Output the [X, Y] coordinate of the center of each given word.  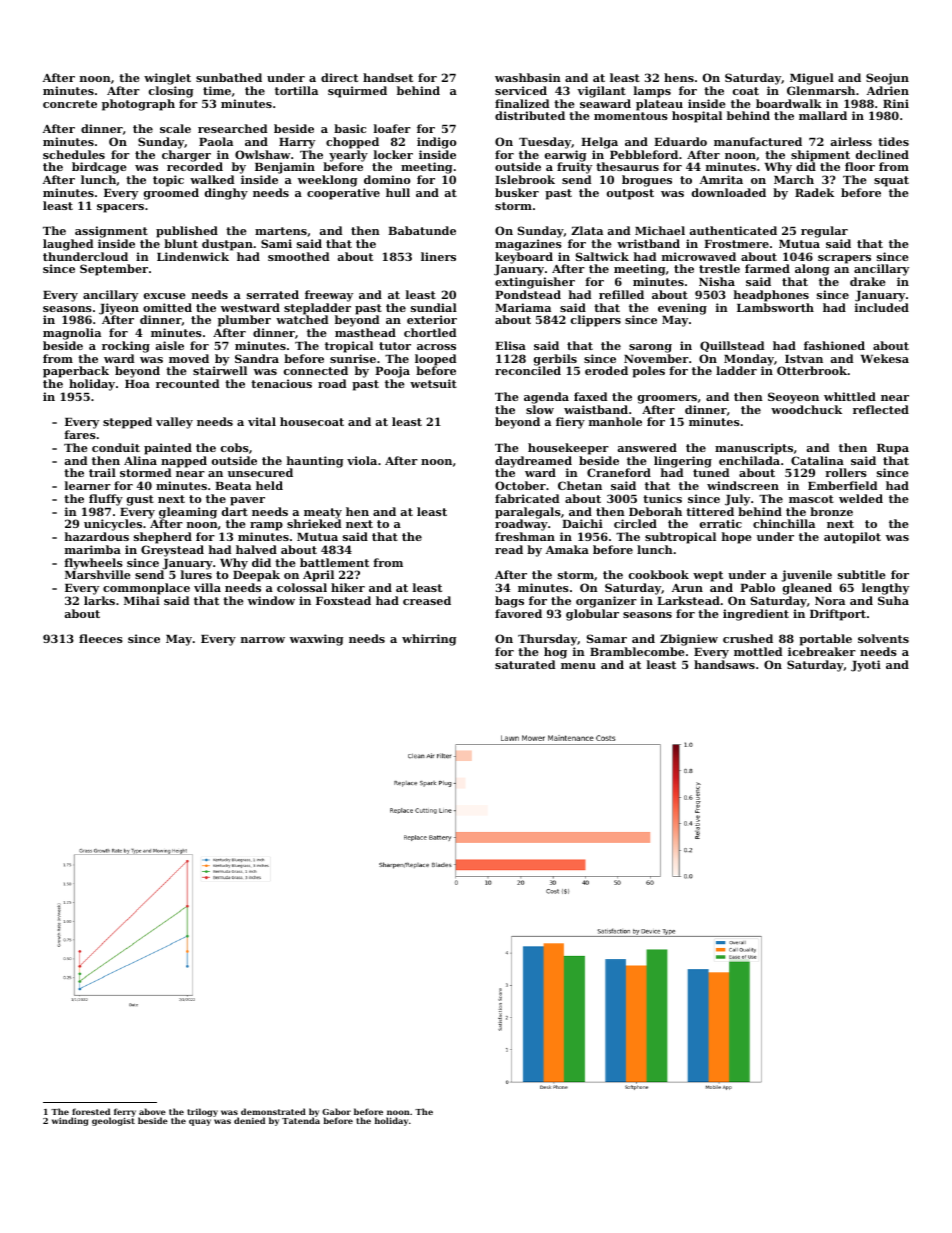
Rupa [893, 449]
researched [233, 128]
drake [868, 281]
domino [387, 179]
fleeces [101, 638]
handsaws [724, 664]
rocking [126, 347]
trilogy [202, 1112]
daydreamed [533, 462]
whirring [429, 640]
